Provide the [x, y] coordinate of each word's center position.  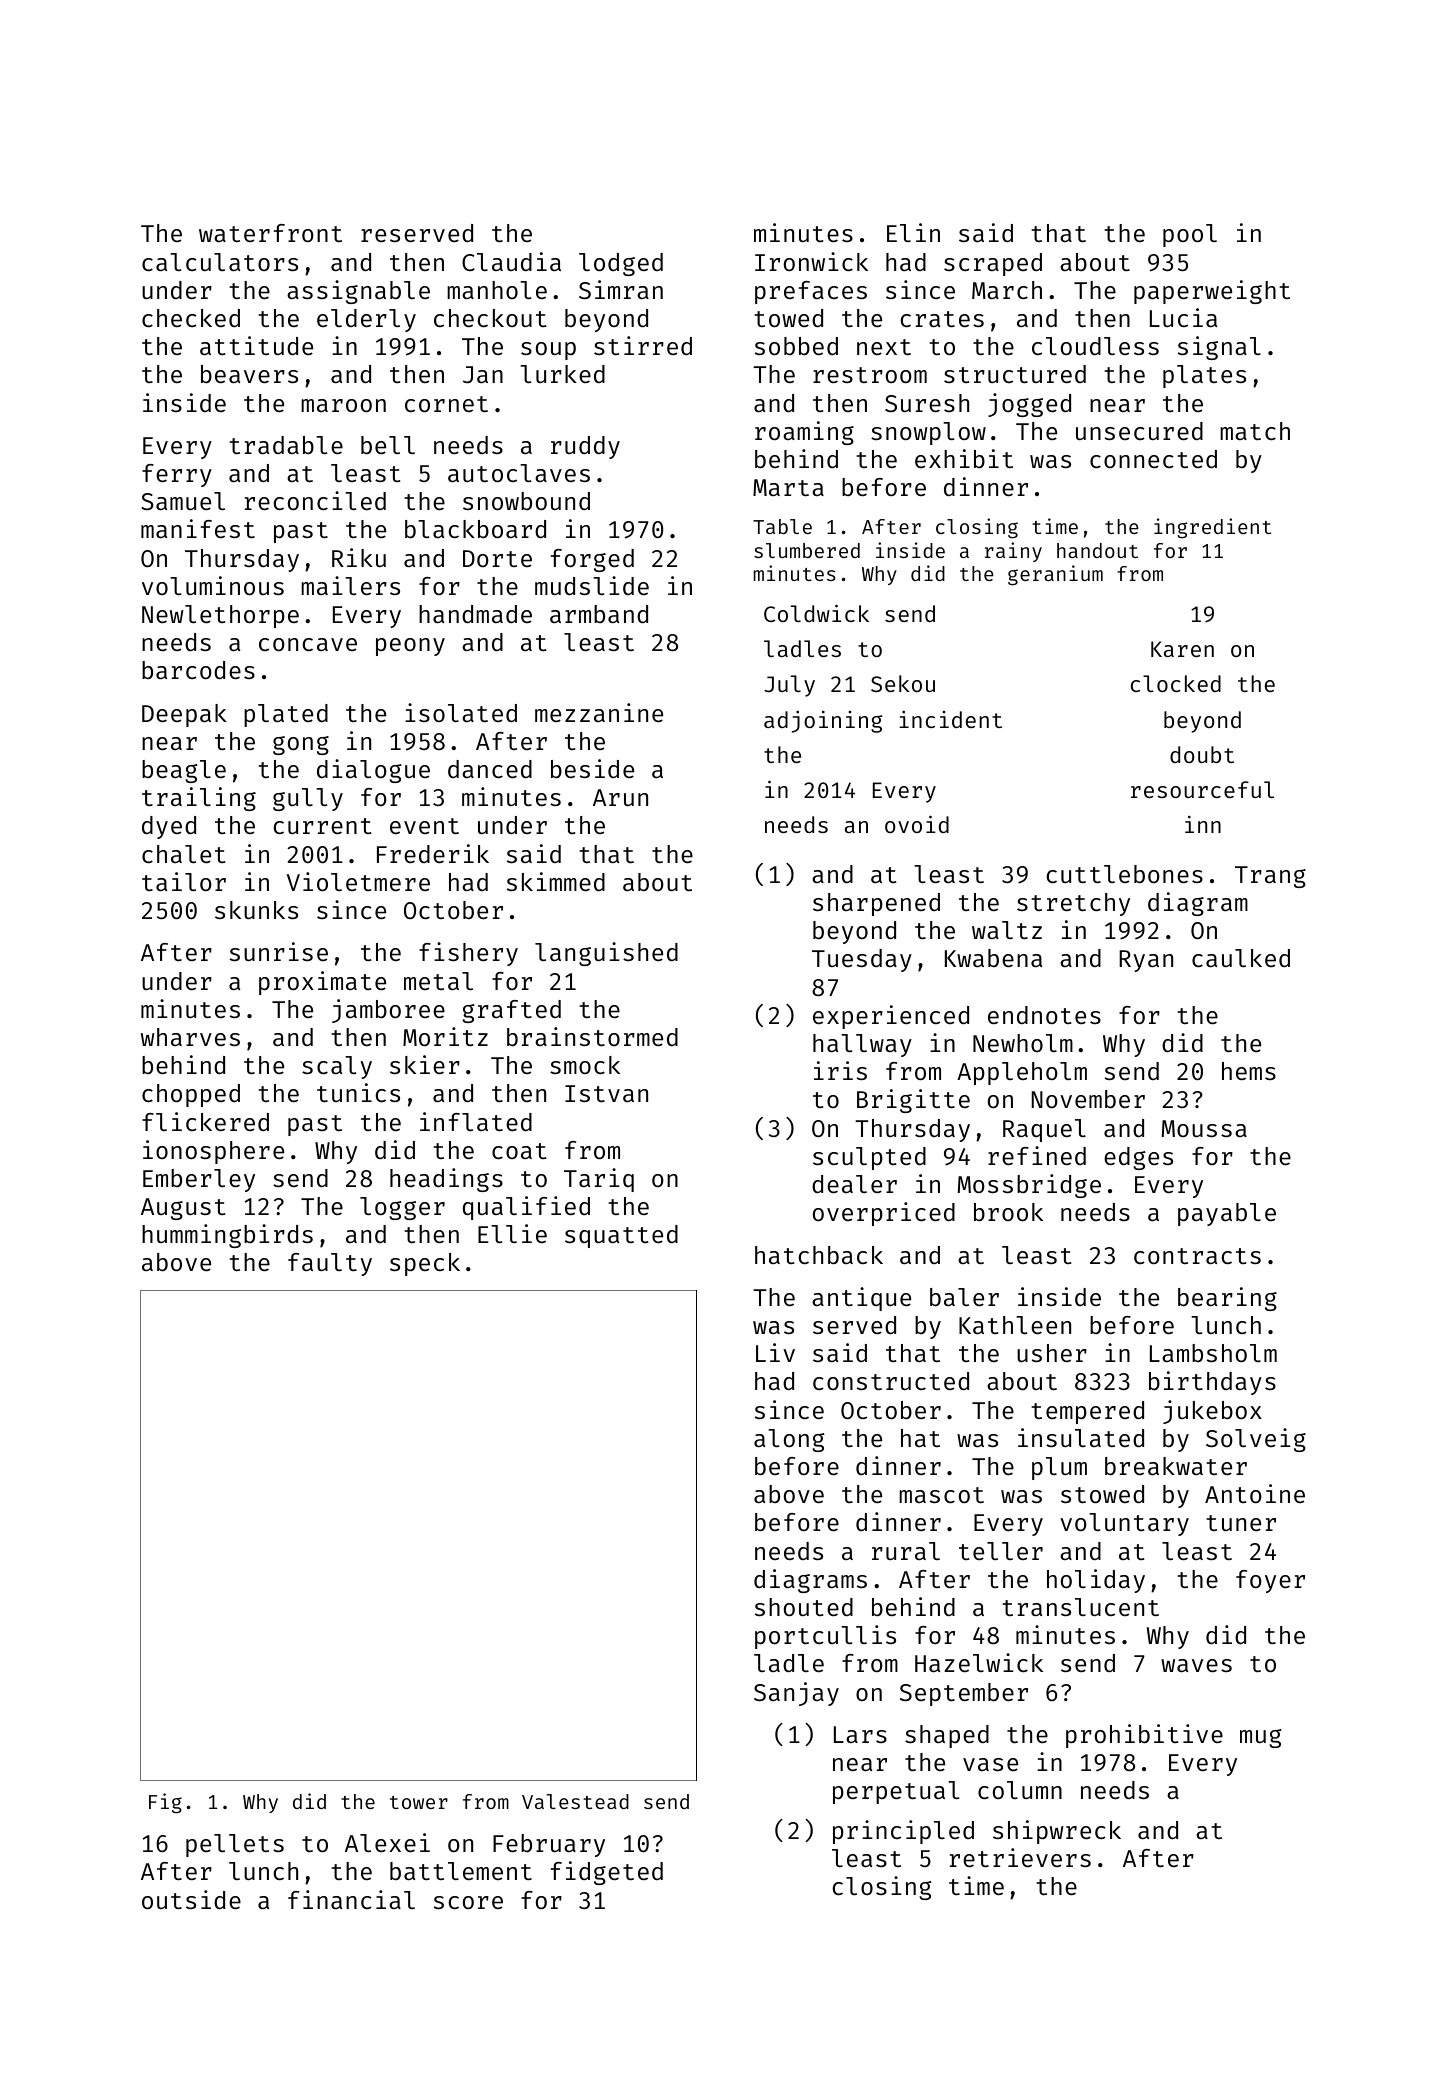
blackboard [475, 529]
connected [1153, 459]
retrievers [1020, 1857]
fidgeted [607, 1873]
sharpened [876, 904]
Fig [165, 1803]
